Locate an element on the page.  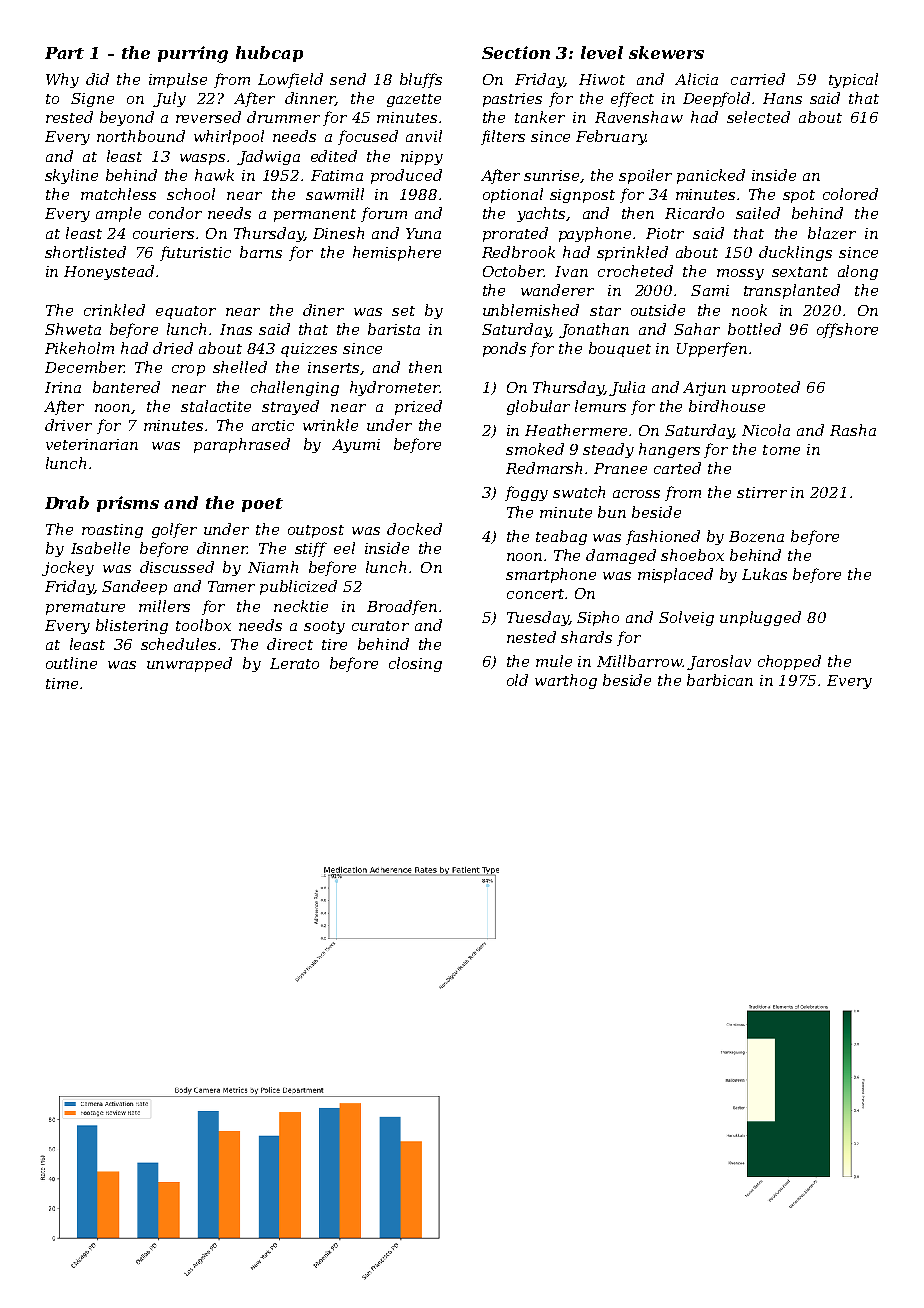
purring is located at coordinates (193, 54).
